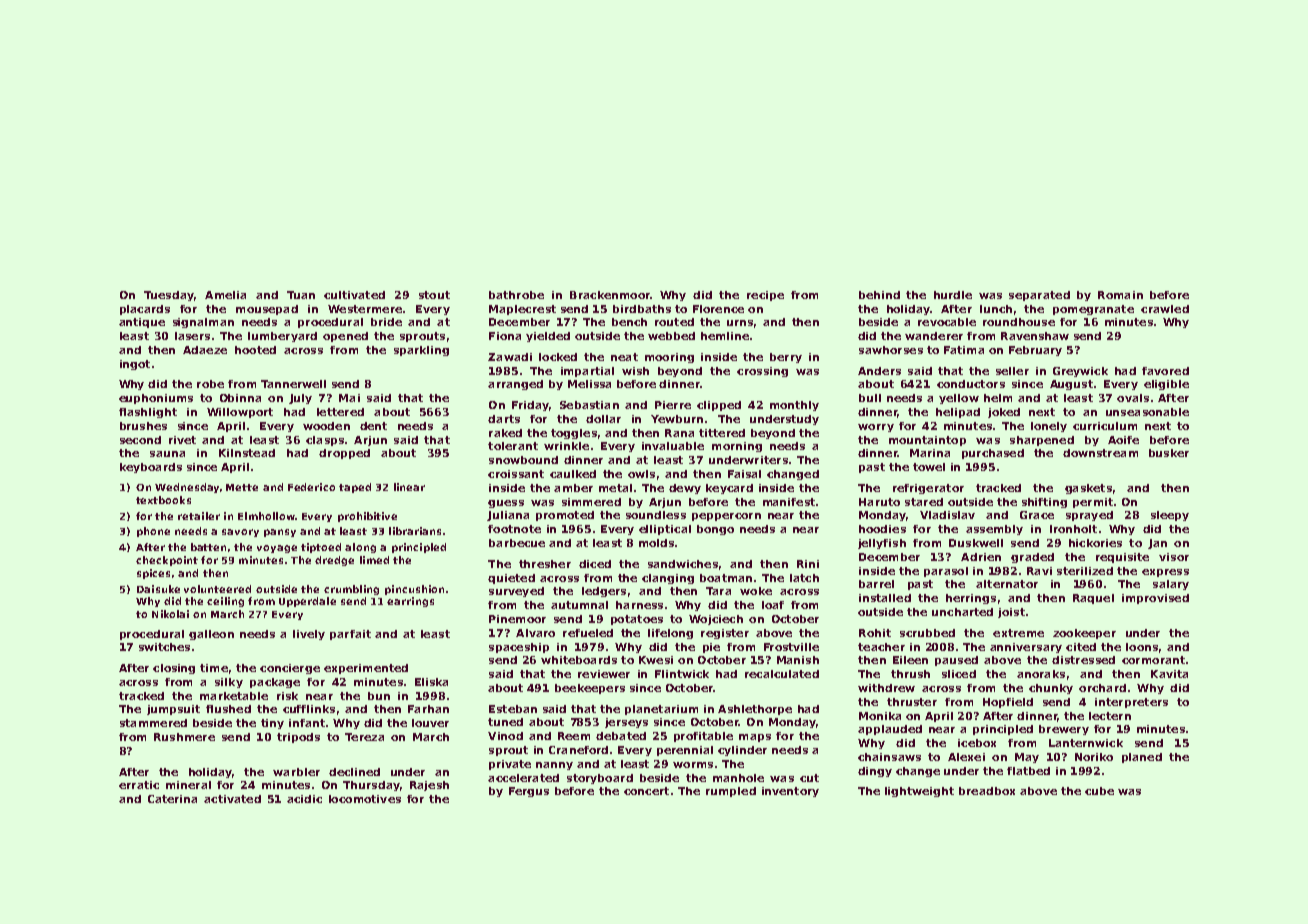 Image resolution: width=1308 pixels, height=924 pixels. What do you see at coordinates (1165, 371) in the document?
I see `favored` at bounding box center [1165, 371].
